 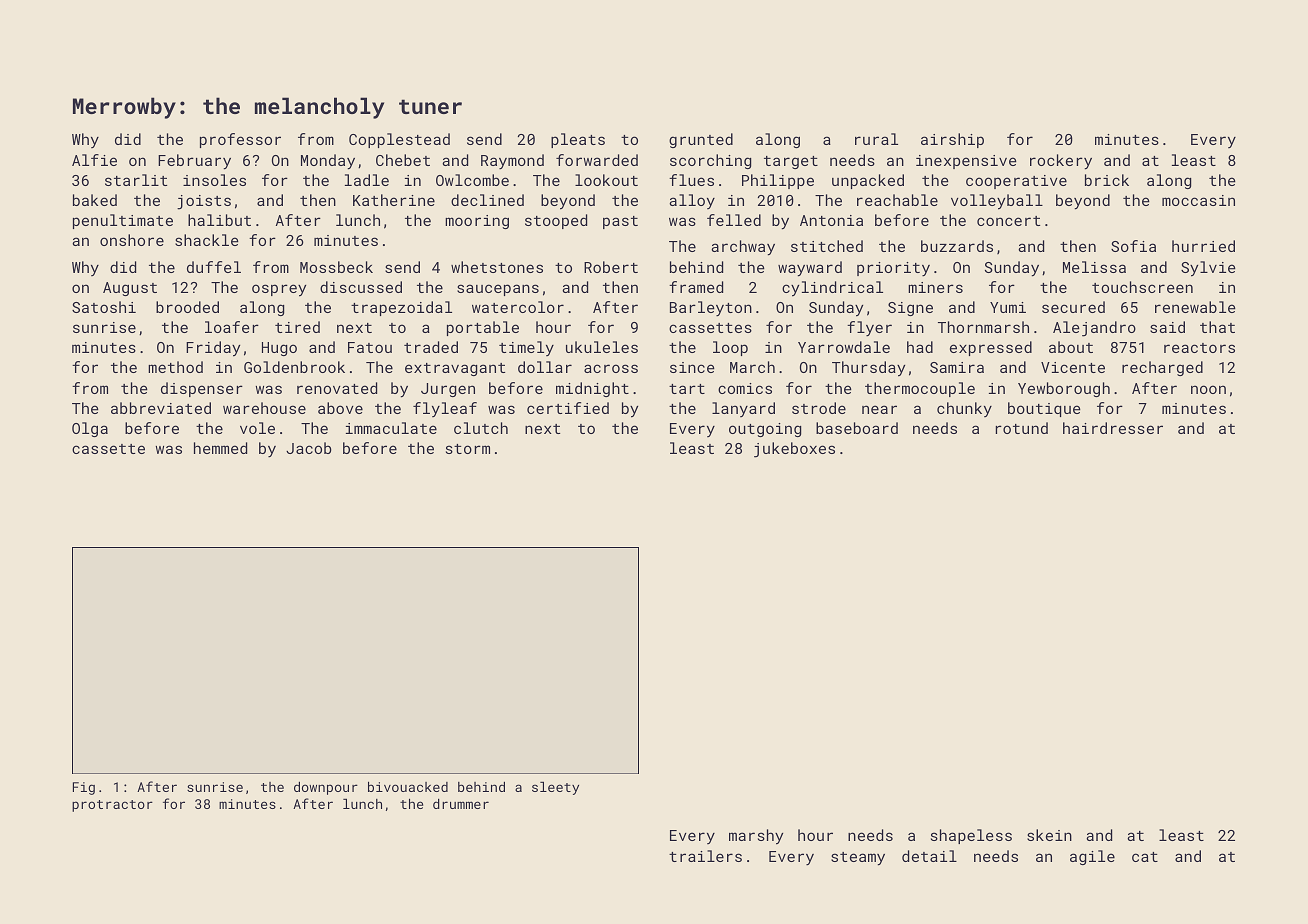 What do you see at coordinates (1113, 428) in the page?
I see `hairdresser` at bounding box center [1113, 428].
